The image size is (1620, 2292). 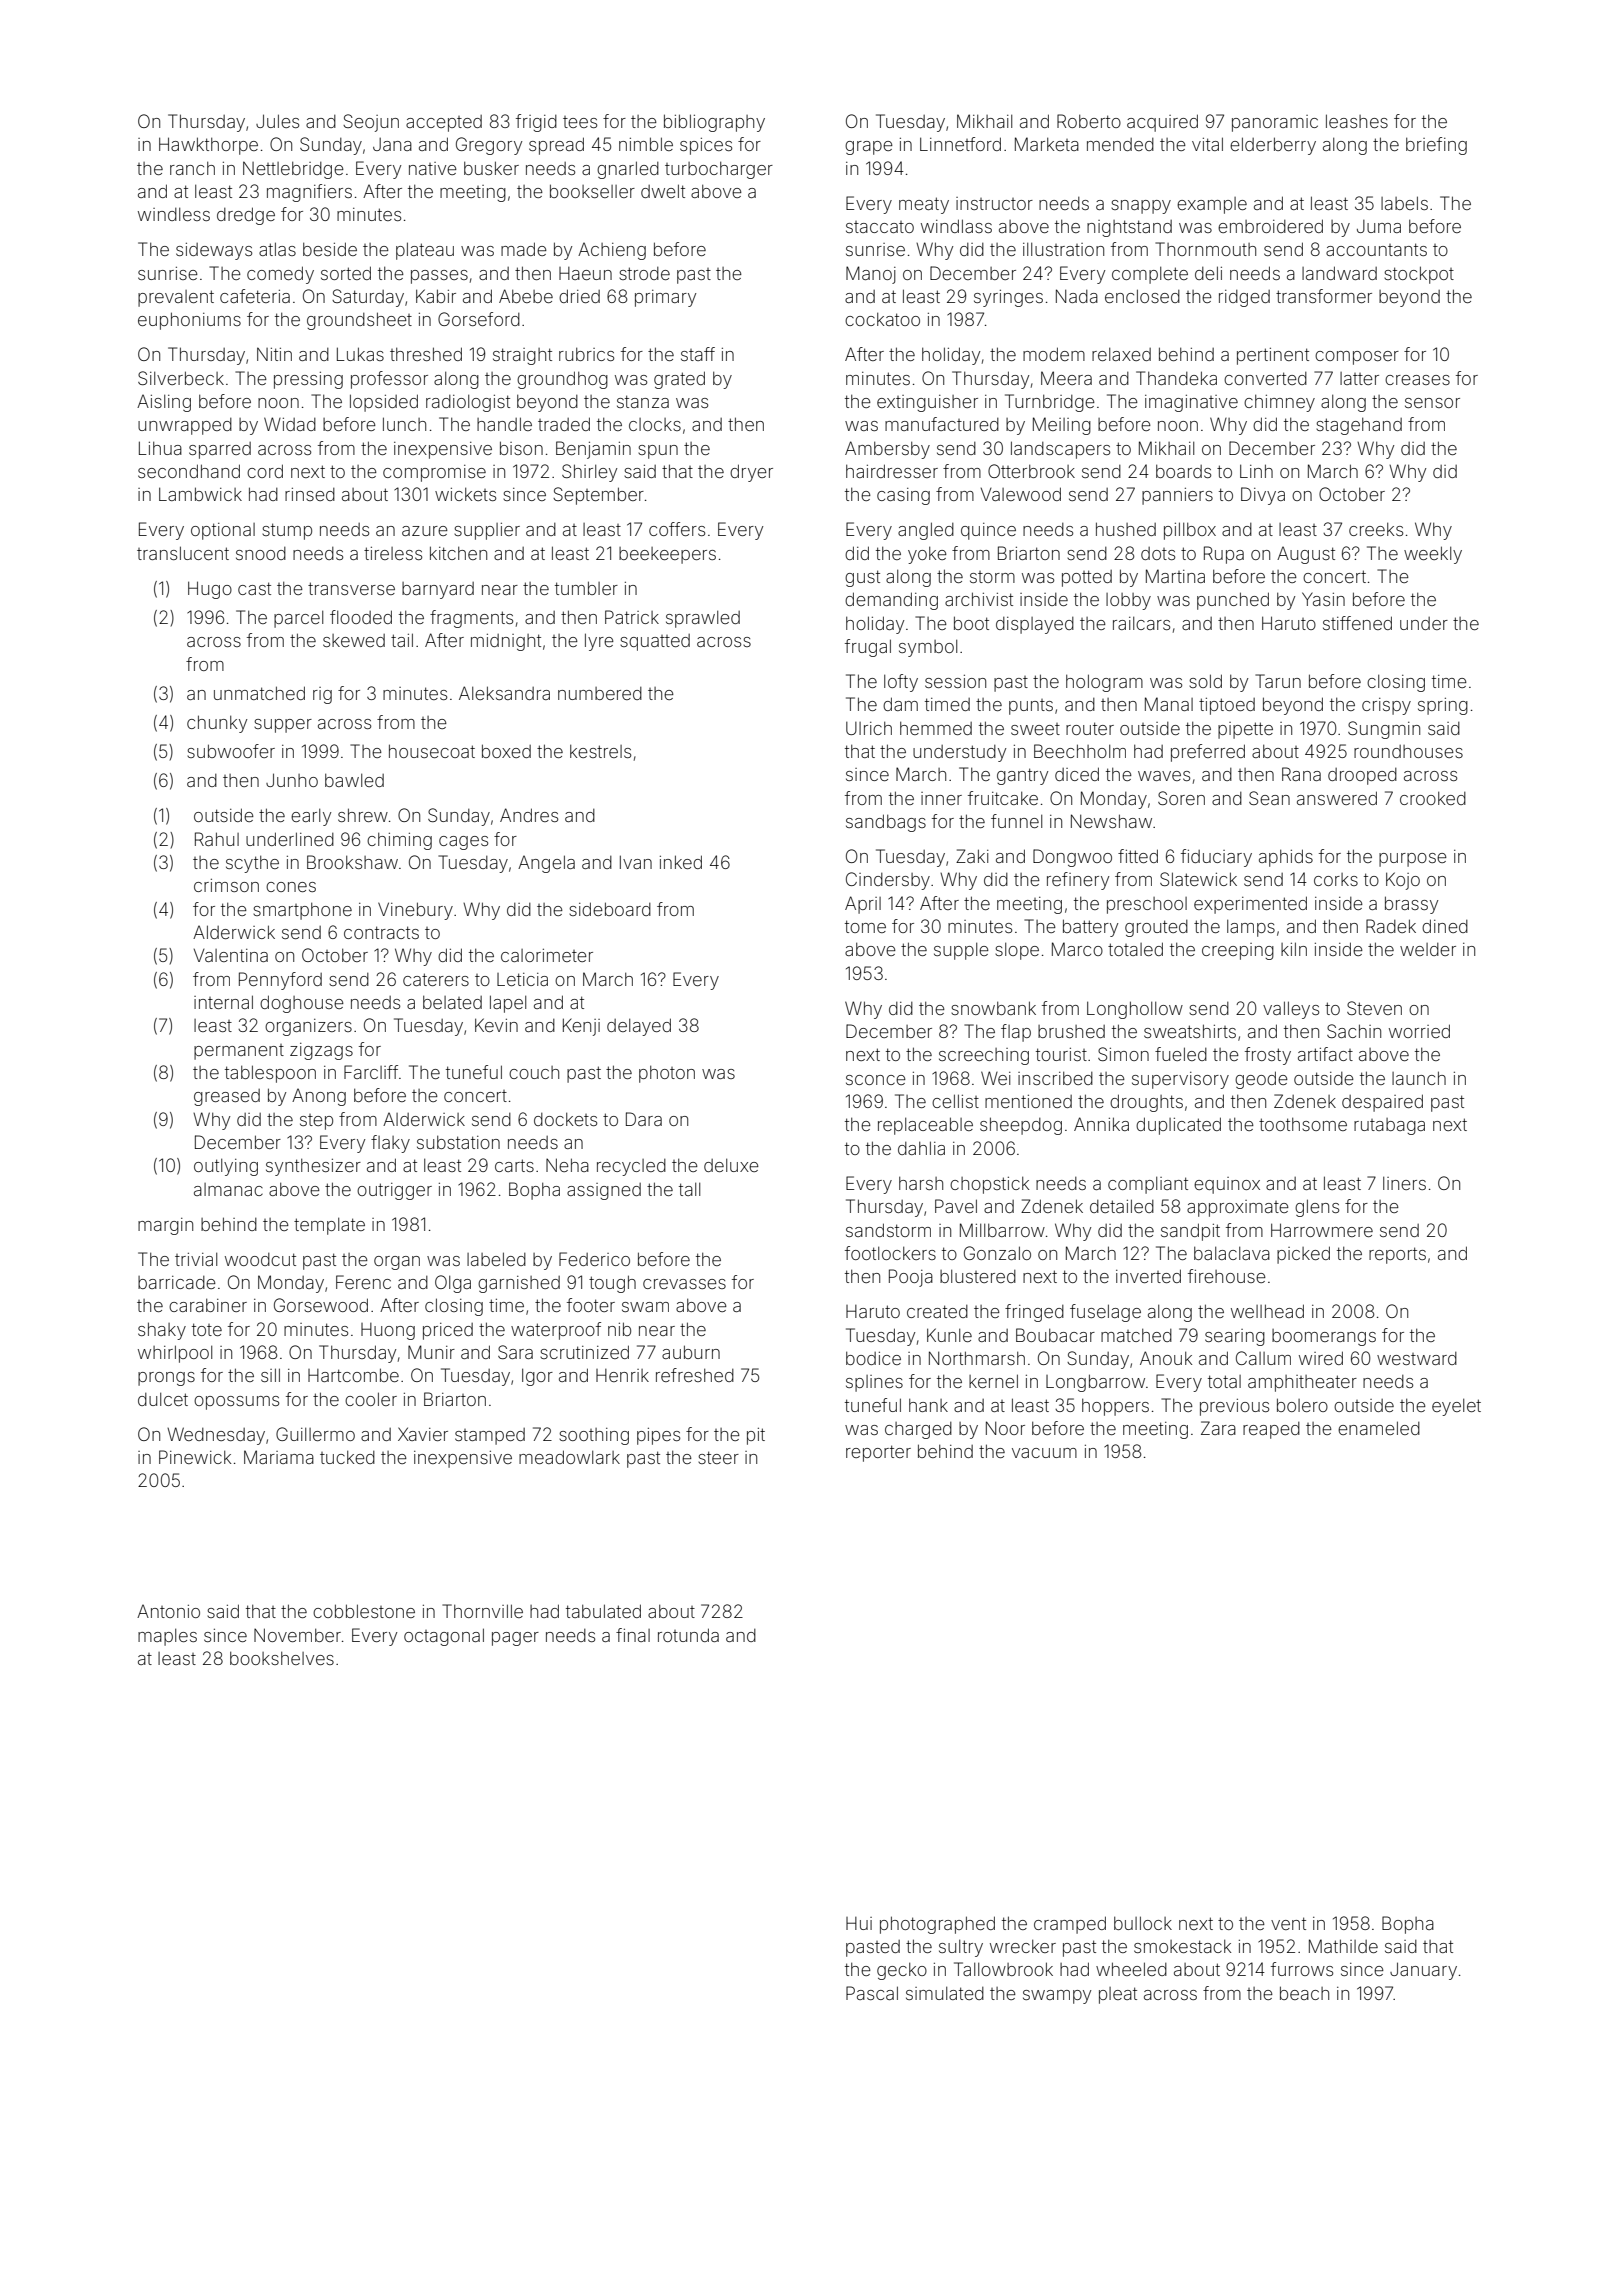 I want to click on tees, so click(x=580, y=122).
